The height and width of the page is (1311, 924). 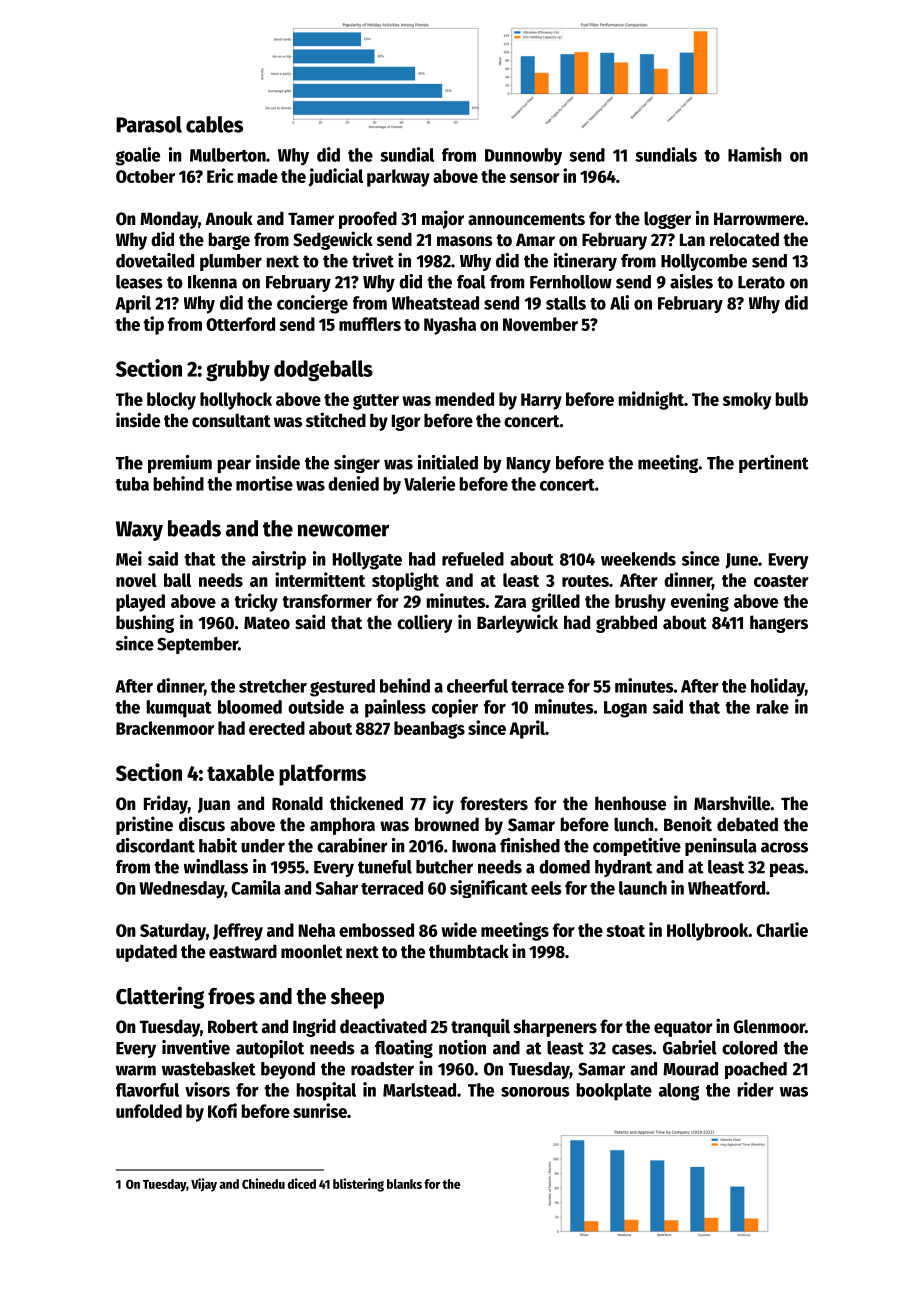 I want to click on outside, so click(x=316, y=706).
